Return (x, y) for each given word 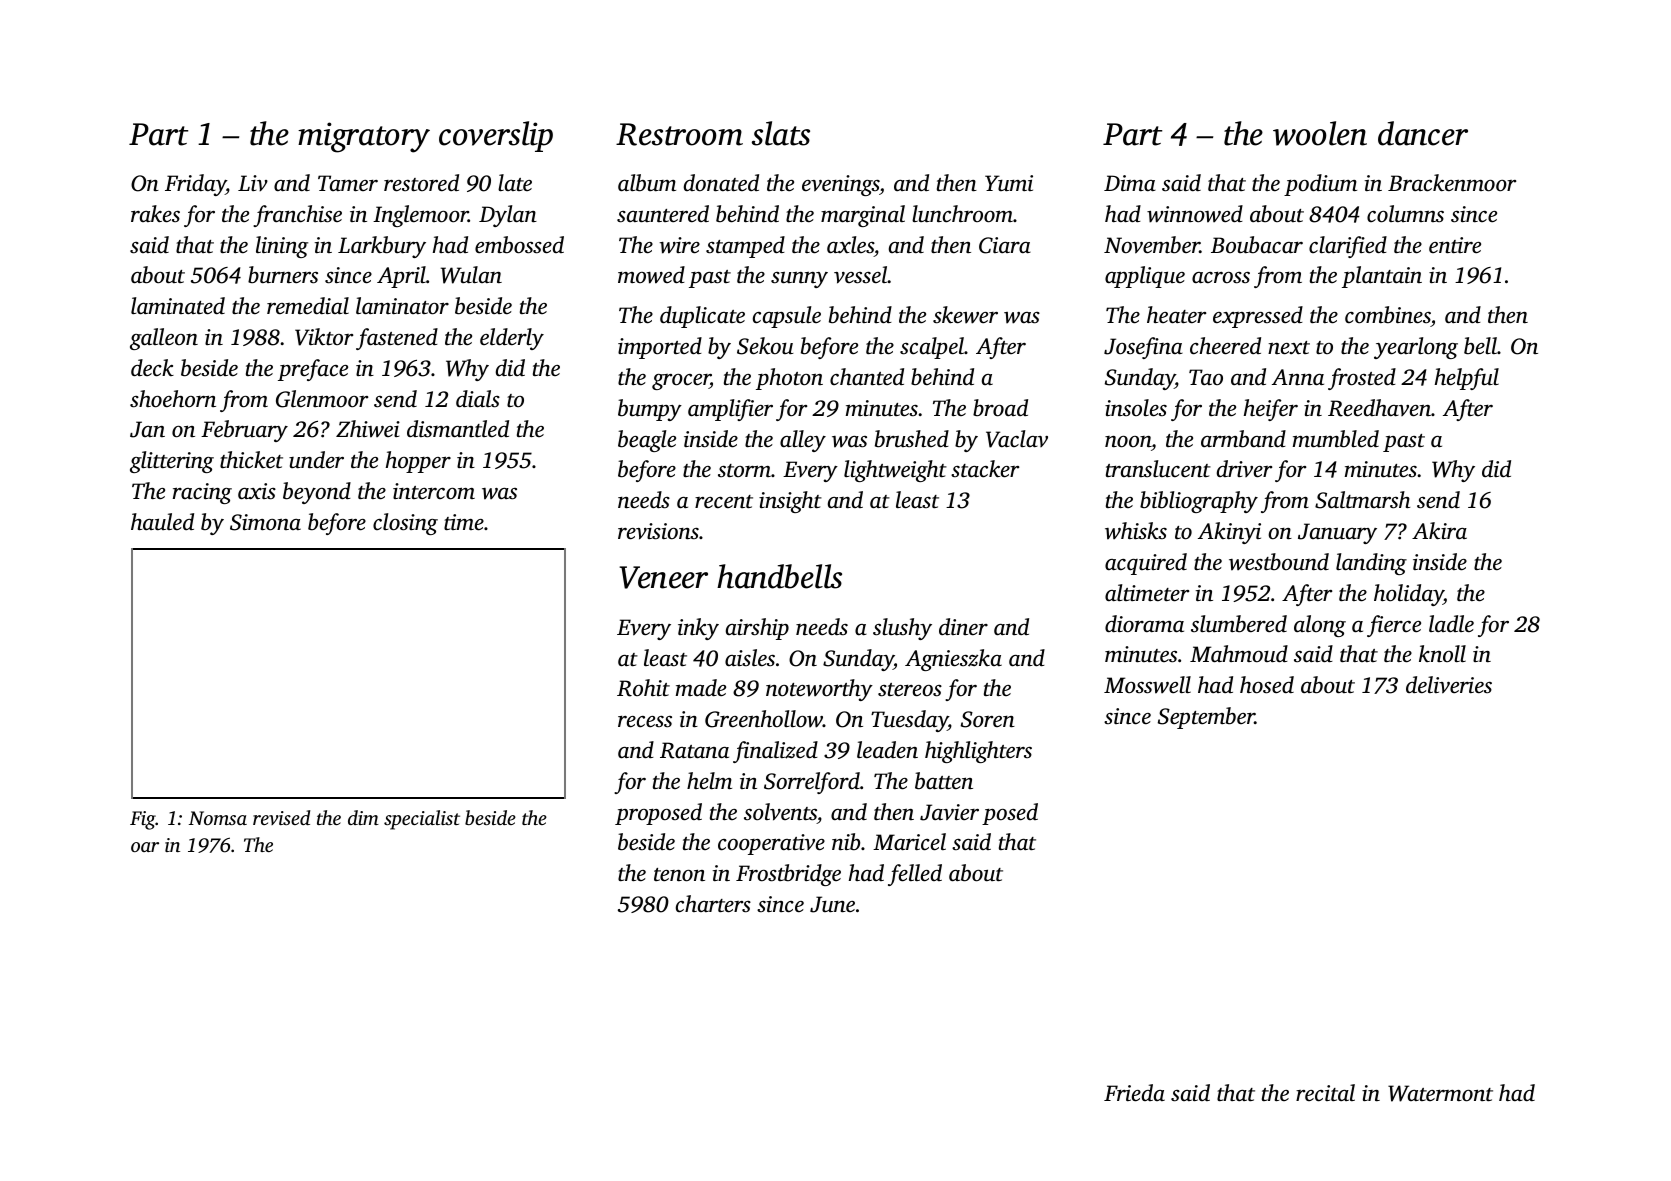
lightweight (895, 471)
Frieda (1134, 1093)
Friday (195, 185)
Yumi (1009, 183)
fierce (1394, 626)
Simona (265, 522)
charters (713, 904)
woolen (1320, 133)
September (1206, 718)
